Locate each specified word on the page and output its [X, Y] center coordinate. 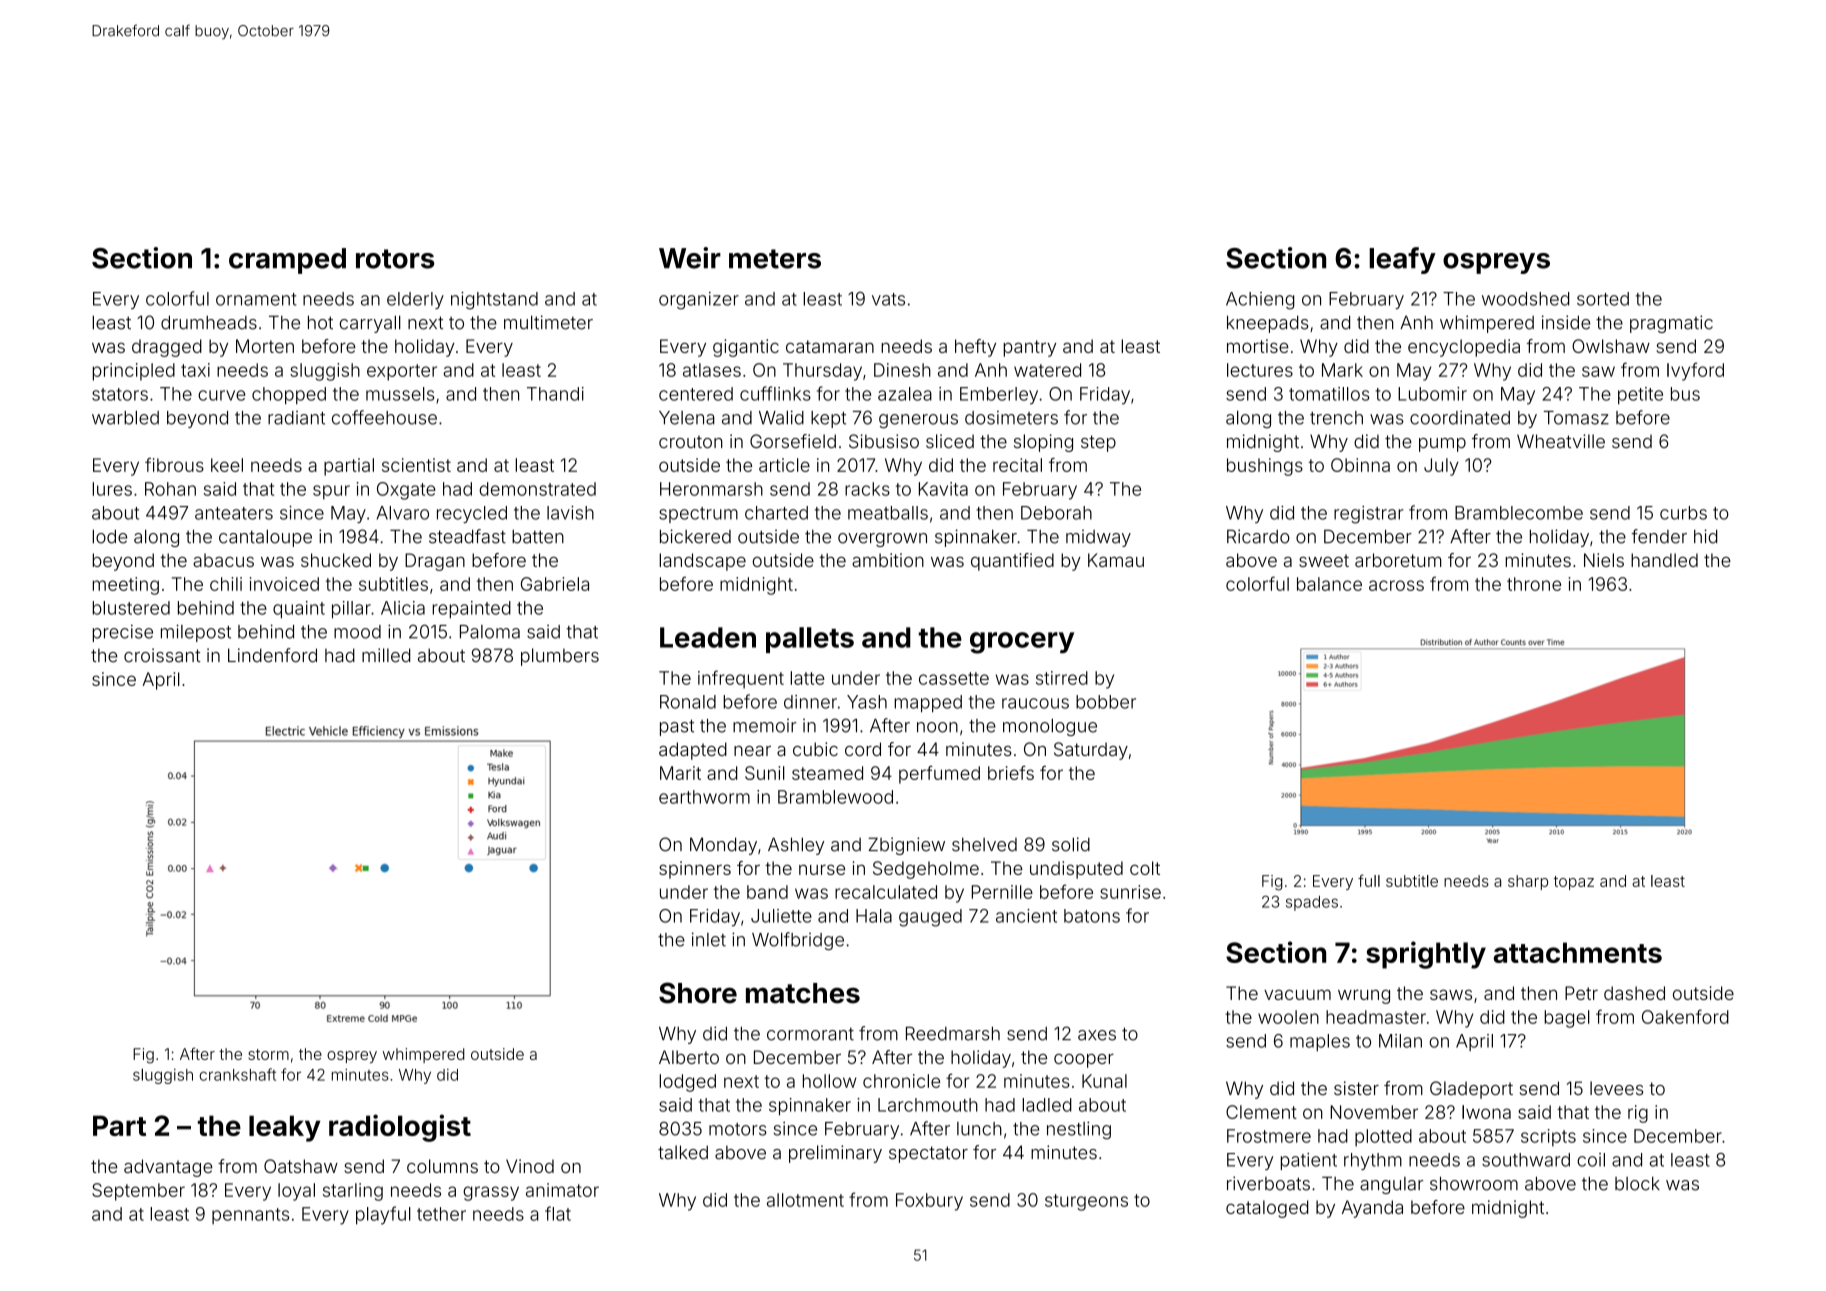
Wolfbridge [798, 941]
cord [863, 749]
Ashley [796, 846]
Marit [680, 773]
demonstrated [537, 489]
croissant [162, 655]
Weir [690, 258]
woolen [1288, 1017]
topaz [1574, 883]
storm [268, 1054]
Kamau [1116, 560]
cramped [287, 261]
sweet [1324, 560]
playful [383, 1215]
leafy [1402, 260]
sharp [1528, 882]
